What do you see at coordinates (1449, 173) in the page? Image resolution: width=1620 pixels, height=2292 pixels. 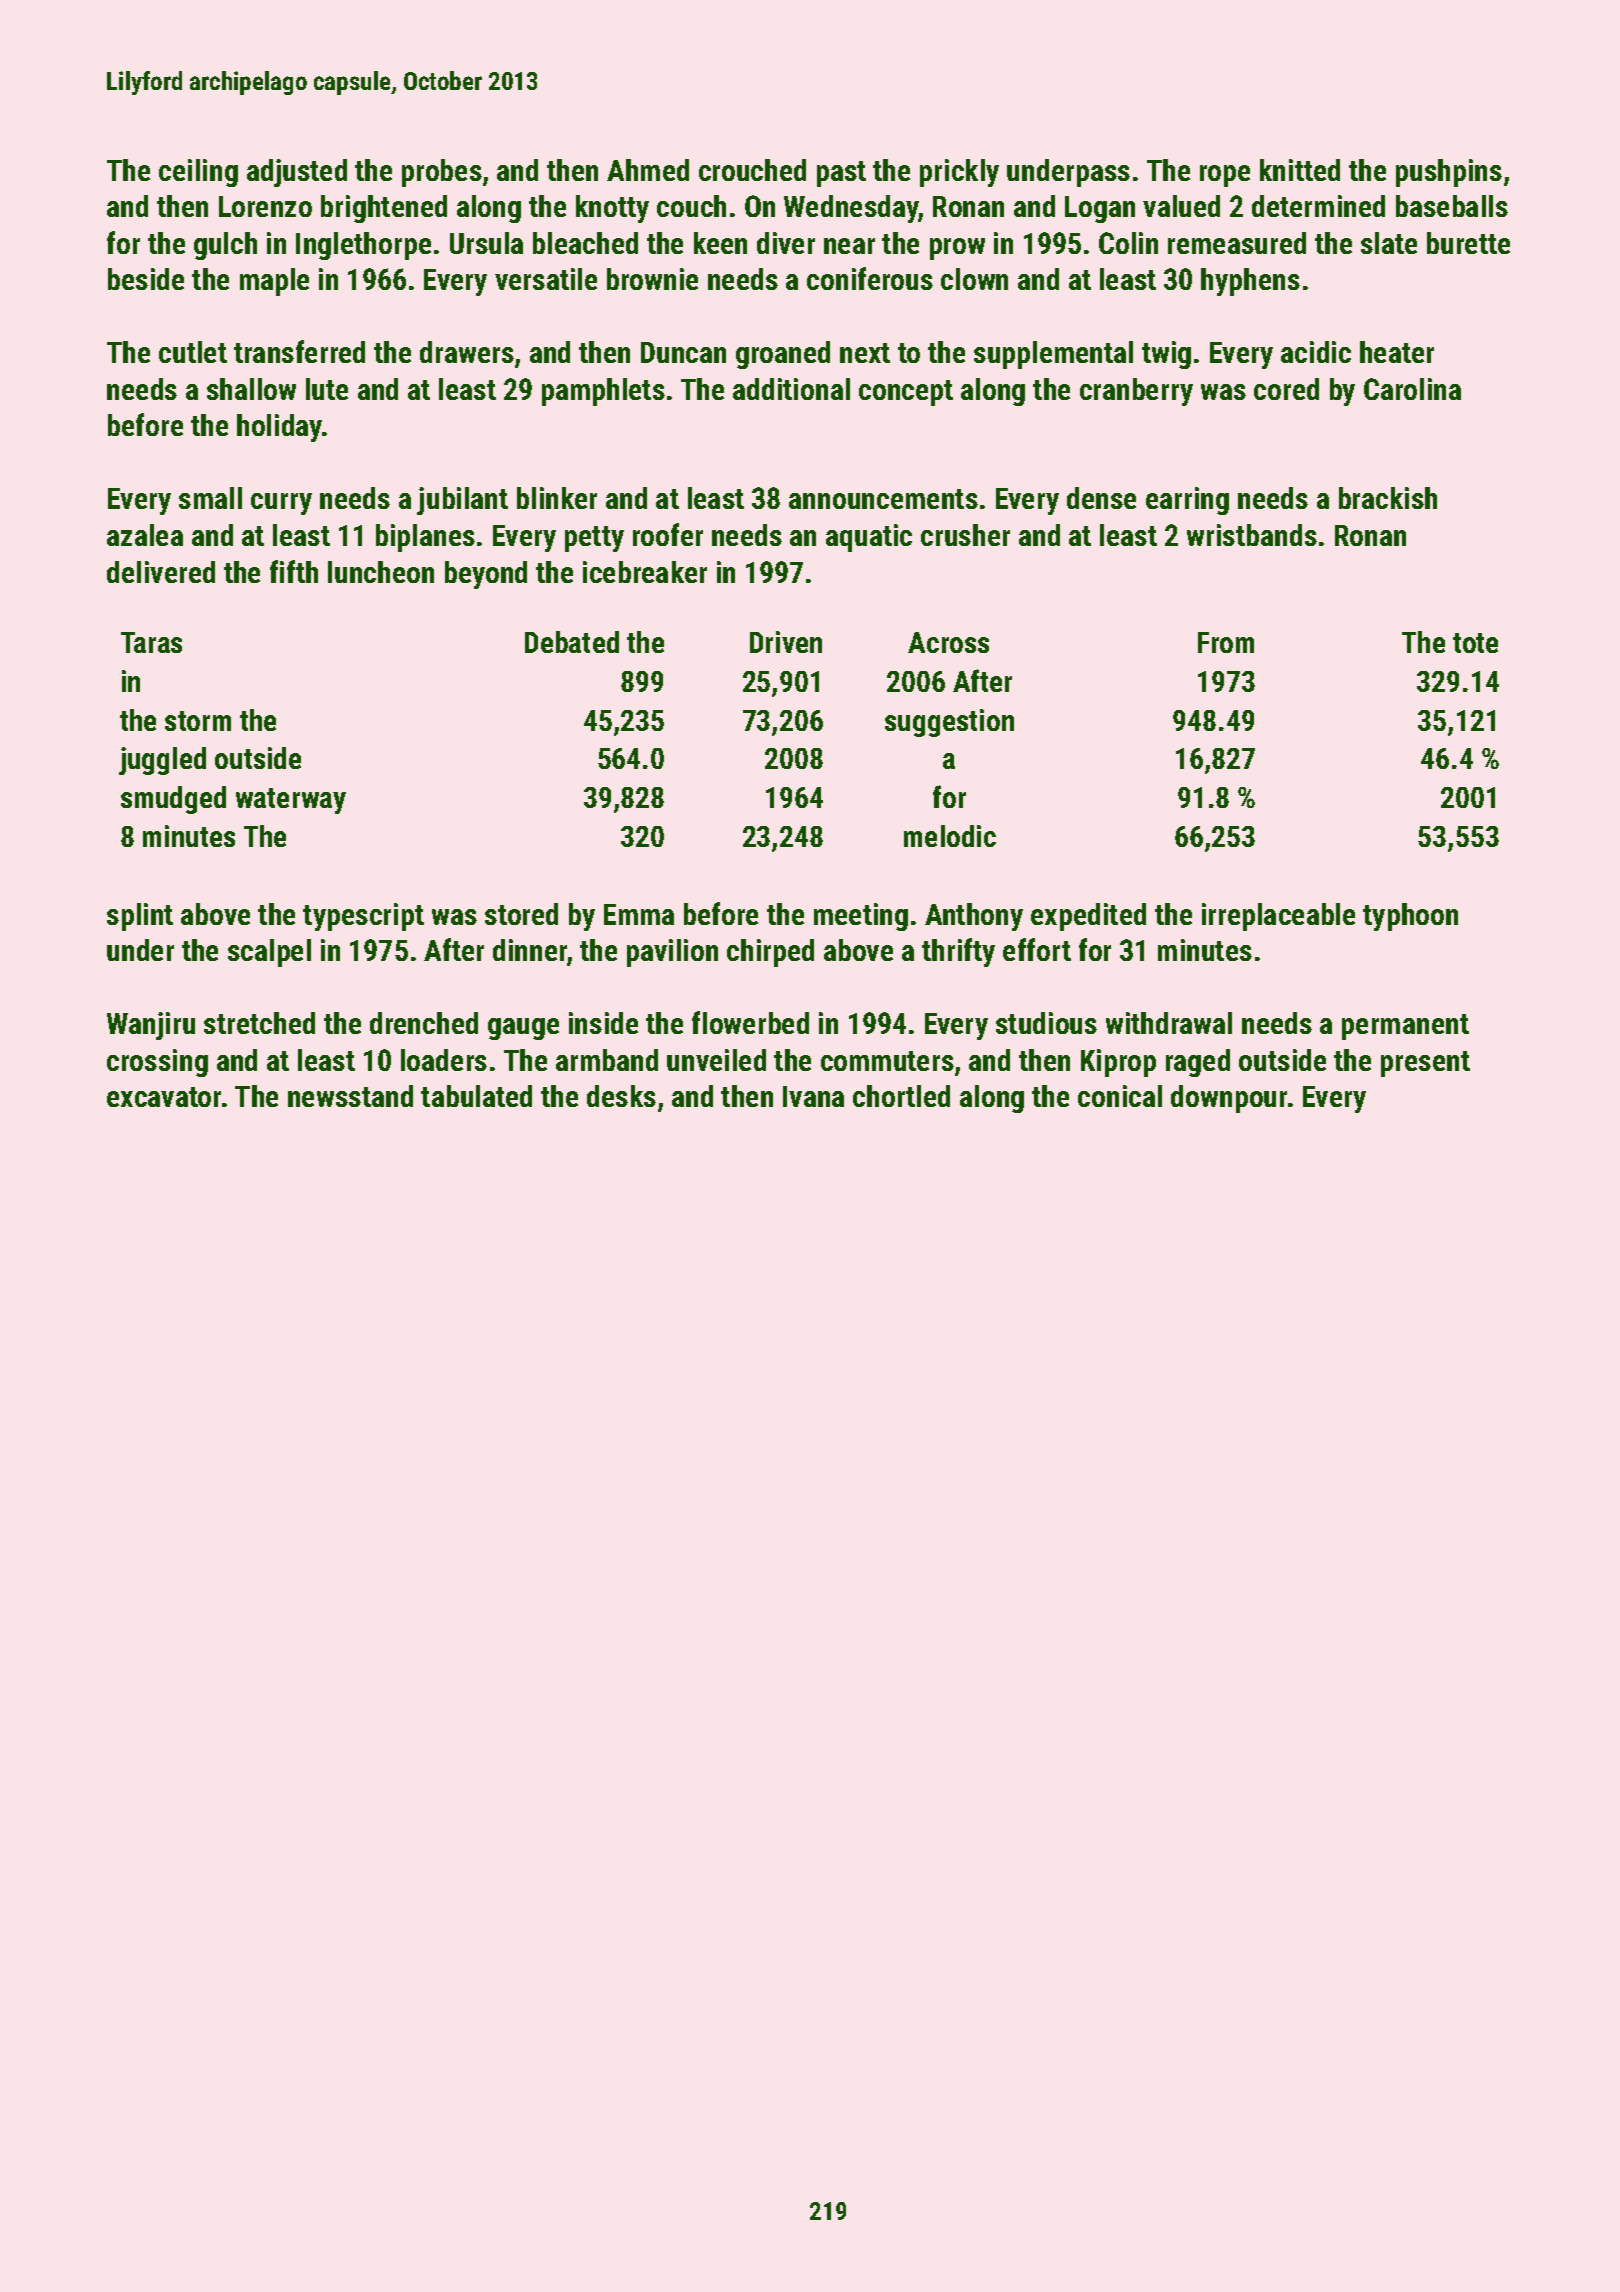 I see `pushpins` at bounding box center [1449, 173].
